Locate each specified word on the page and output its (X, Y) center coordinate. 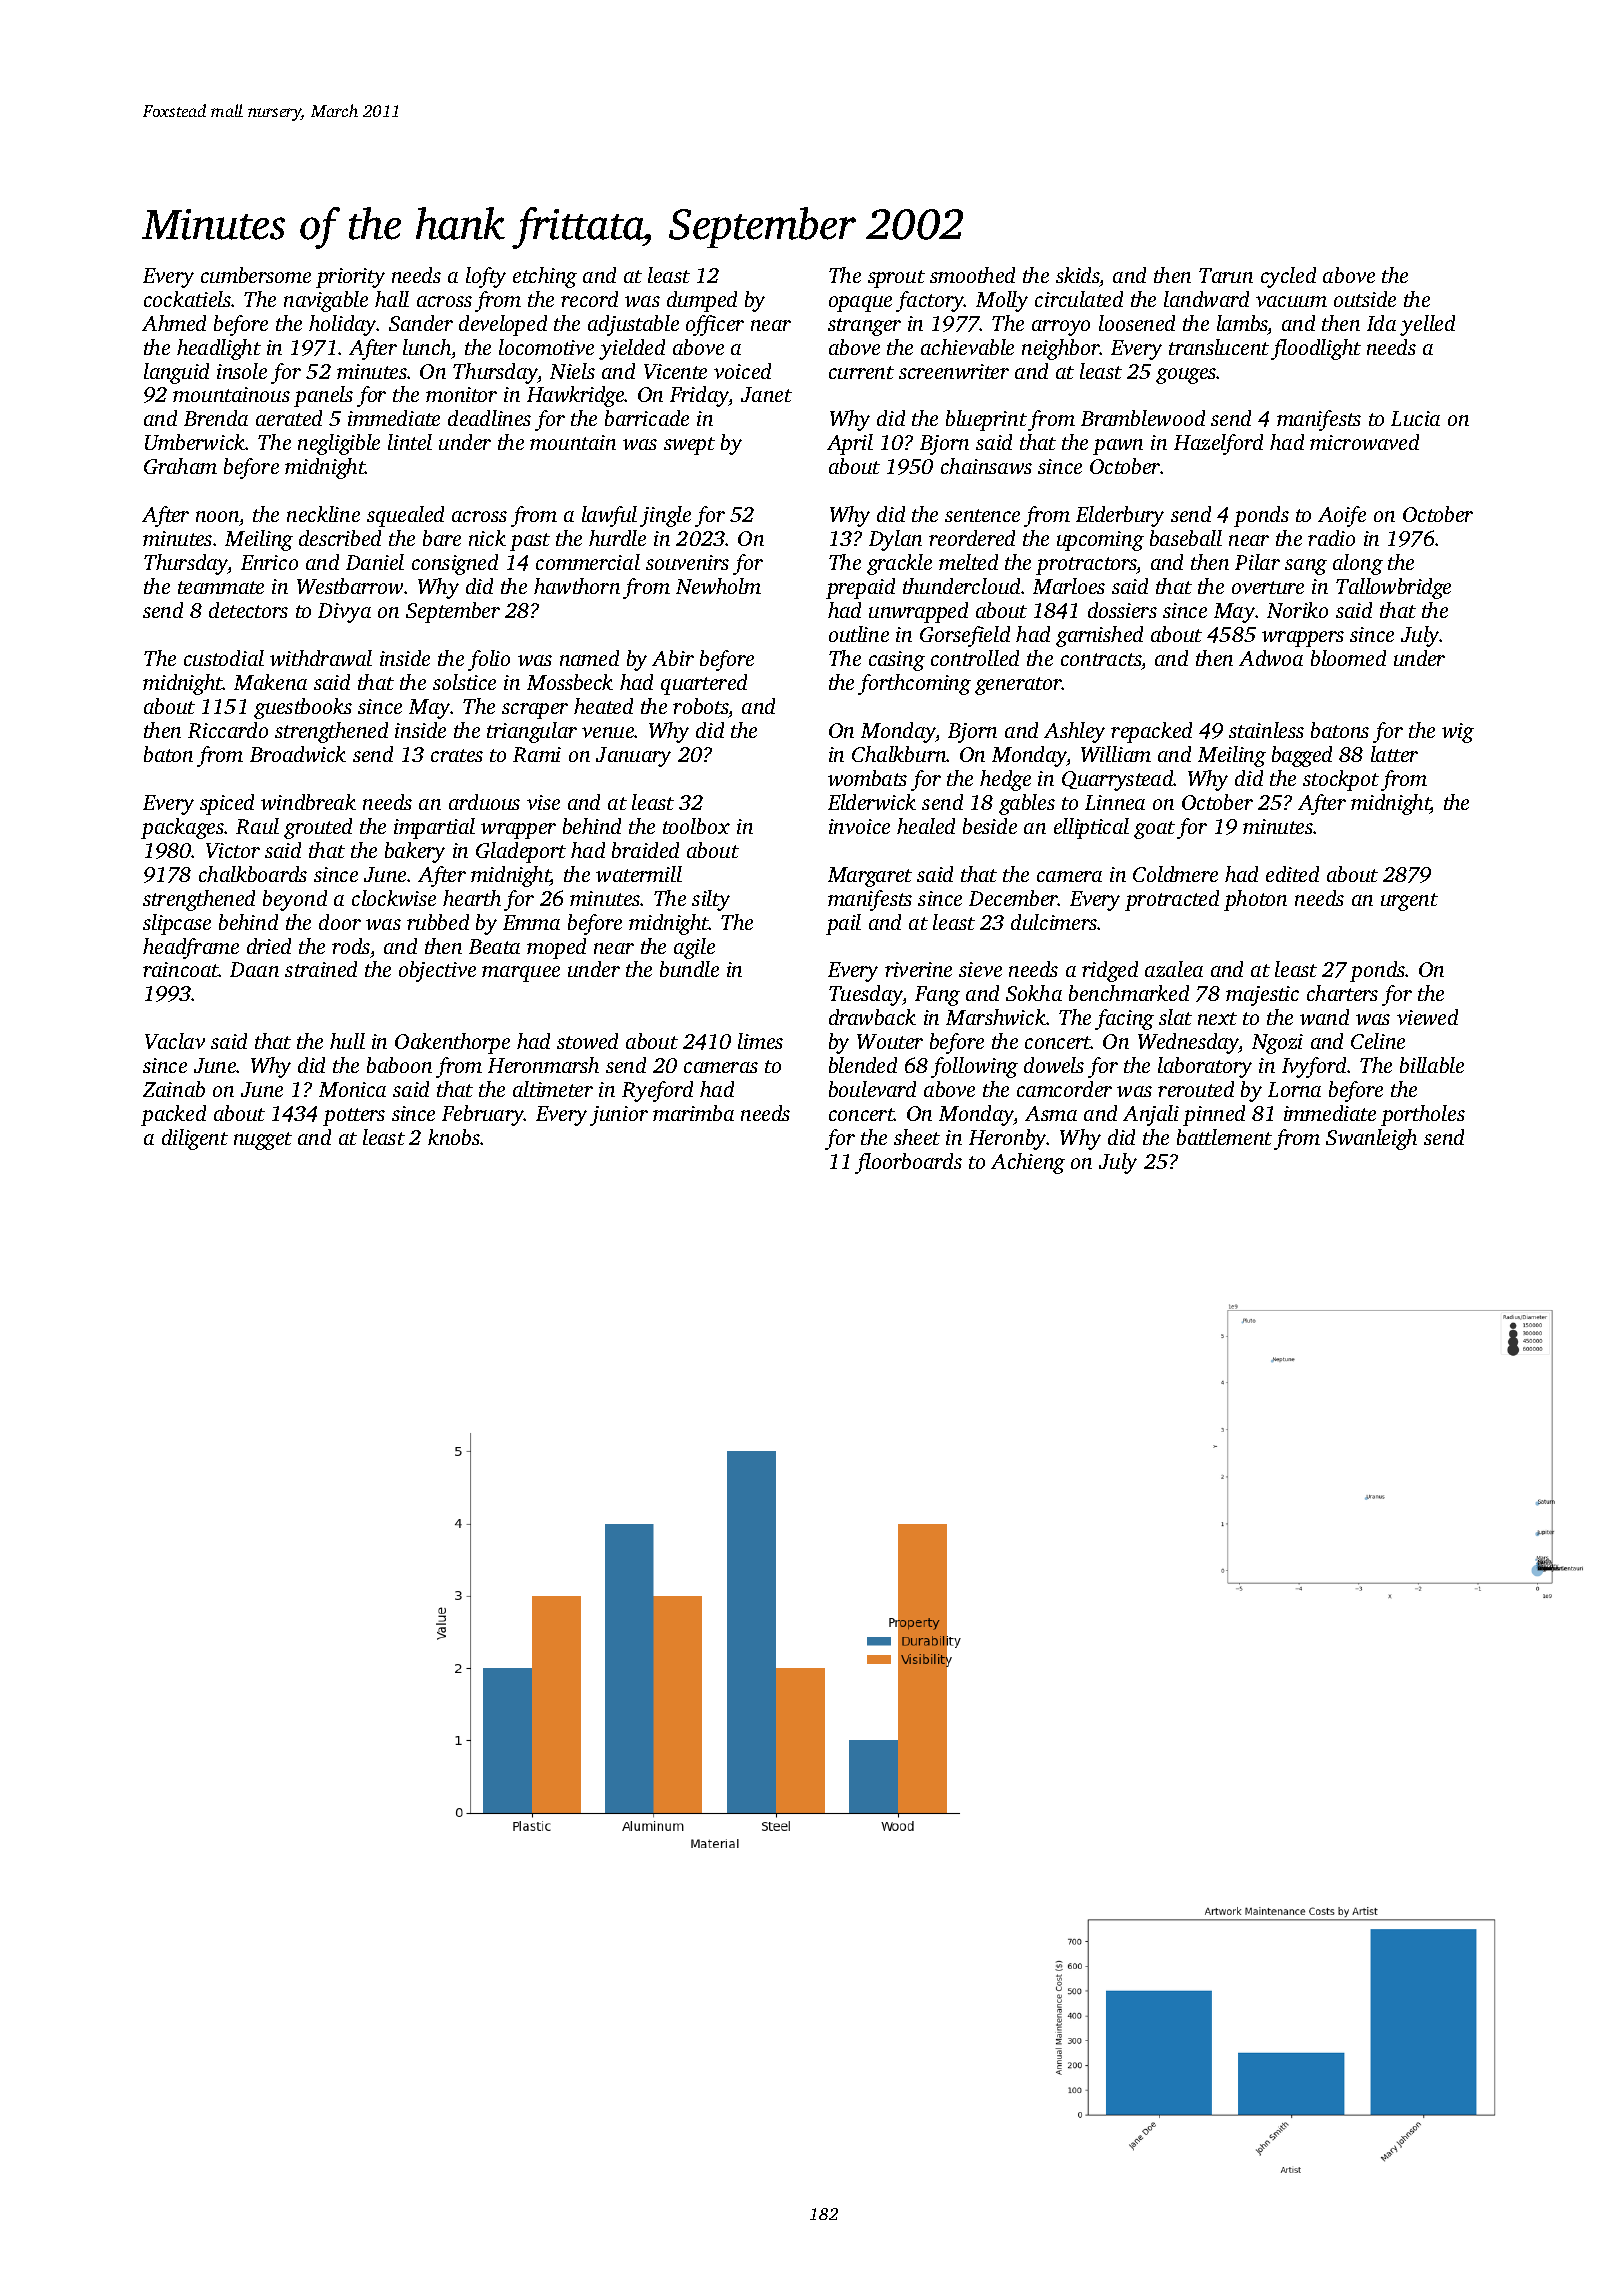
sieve (980, 969)
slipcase (177, 924)
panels (323, 396)
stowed (587, 1041)
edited (1292, 874)
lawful (609, 516)
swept (689, 446)
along (1358, 564)
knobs (454, 1137)
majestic (1262, 996)
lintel (410, 442)
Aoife (1342, 516)
